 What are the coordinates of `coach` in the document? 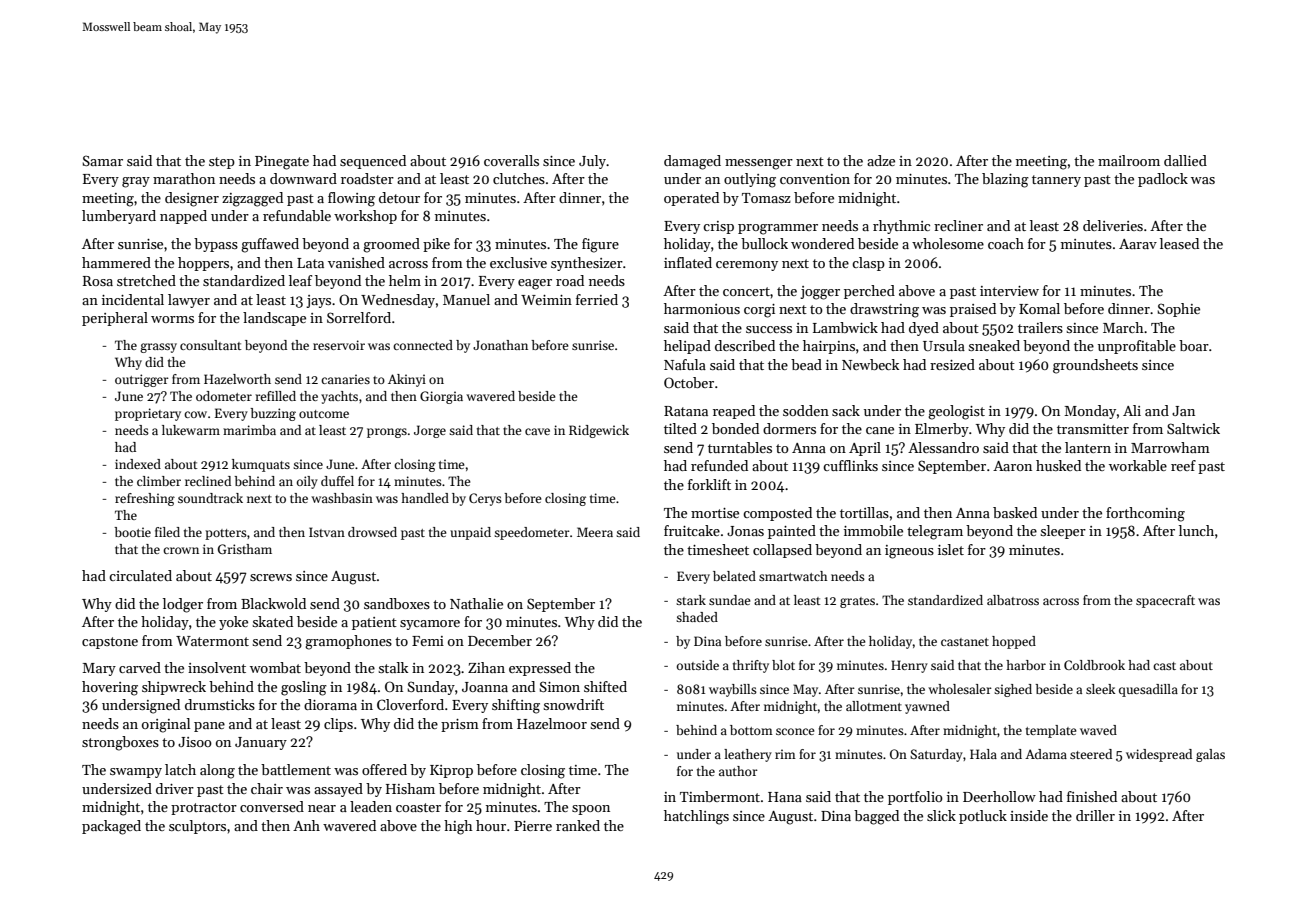 It's located at (1006, 243).
